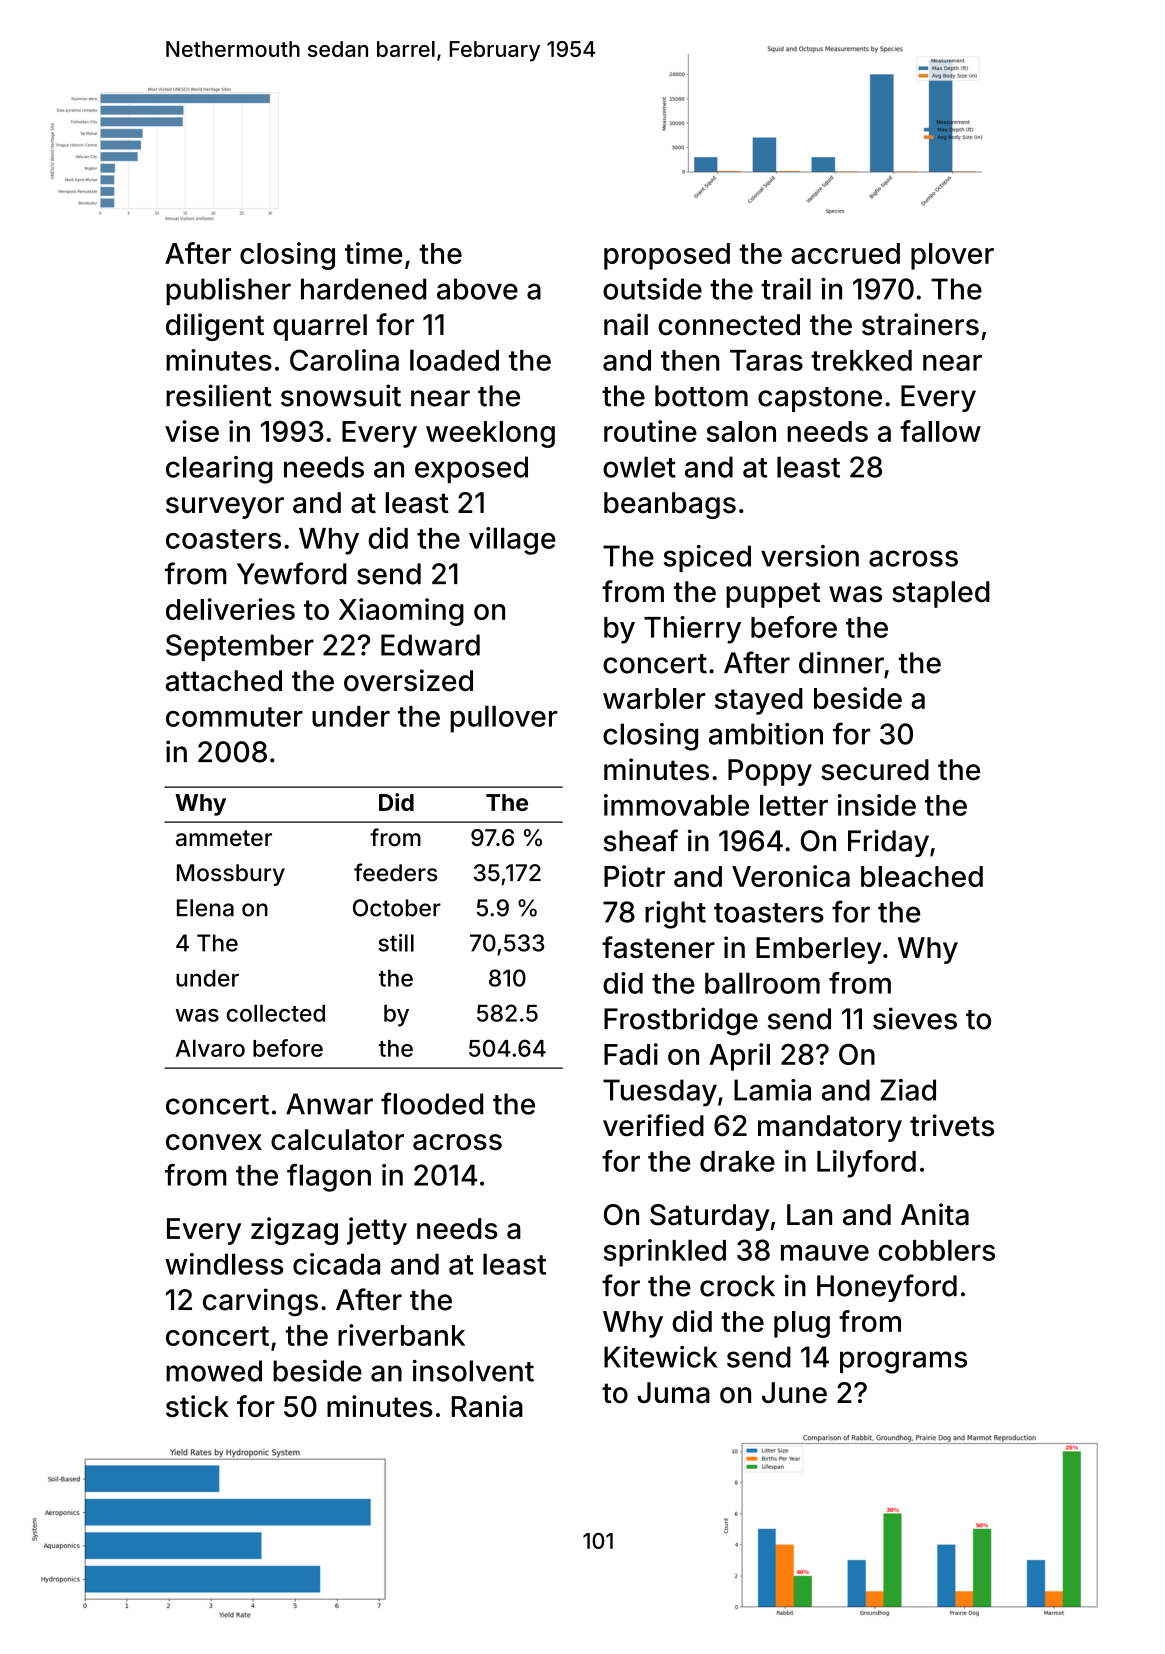 This page has height=1654, width=1165. I want to click on Juma, so click(673, 1393).
